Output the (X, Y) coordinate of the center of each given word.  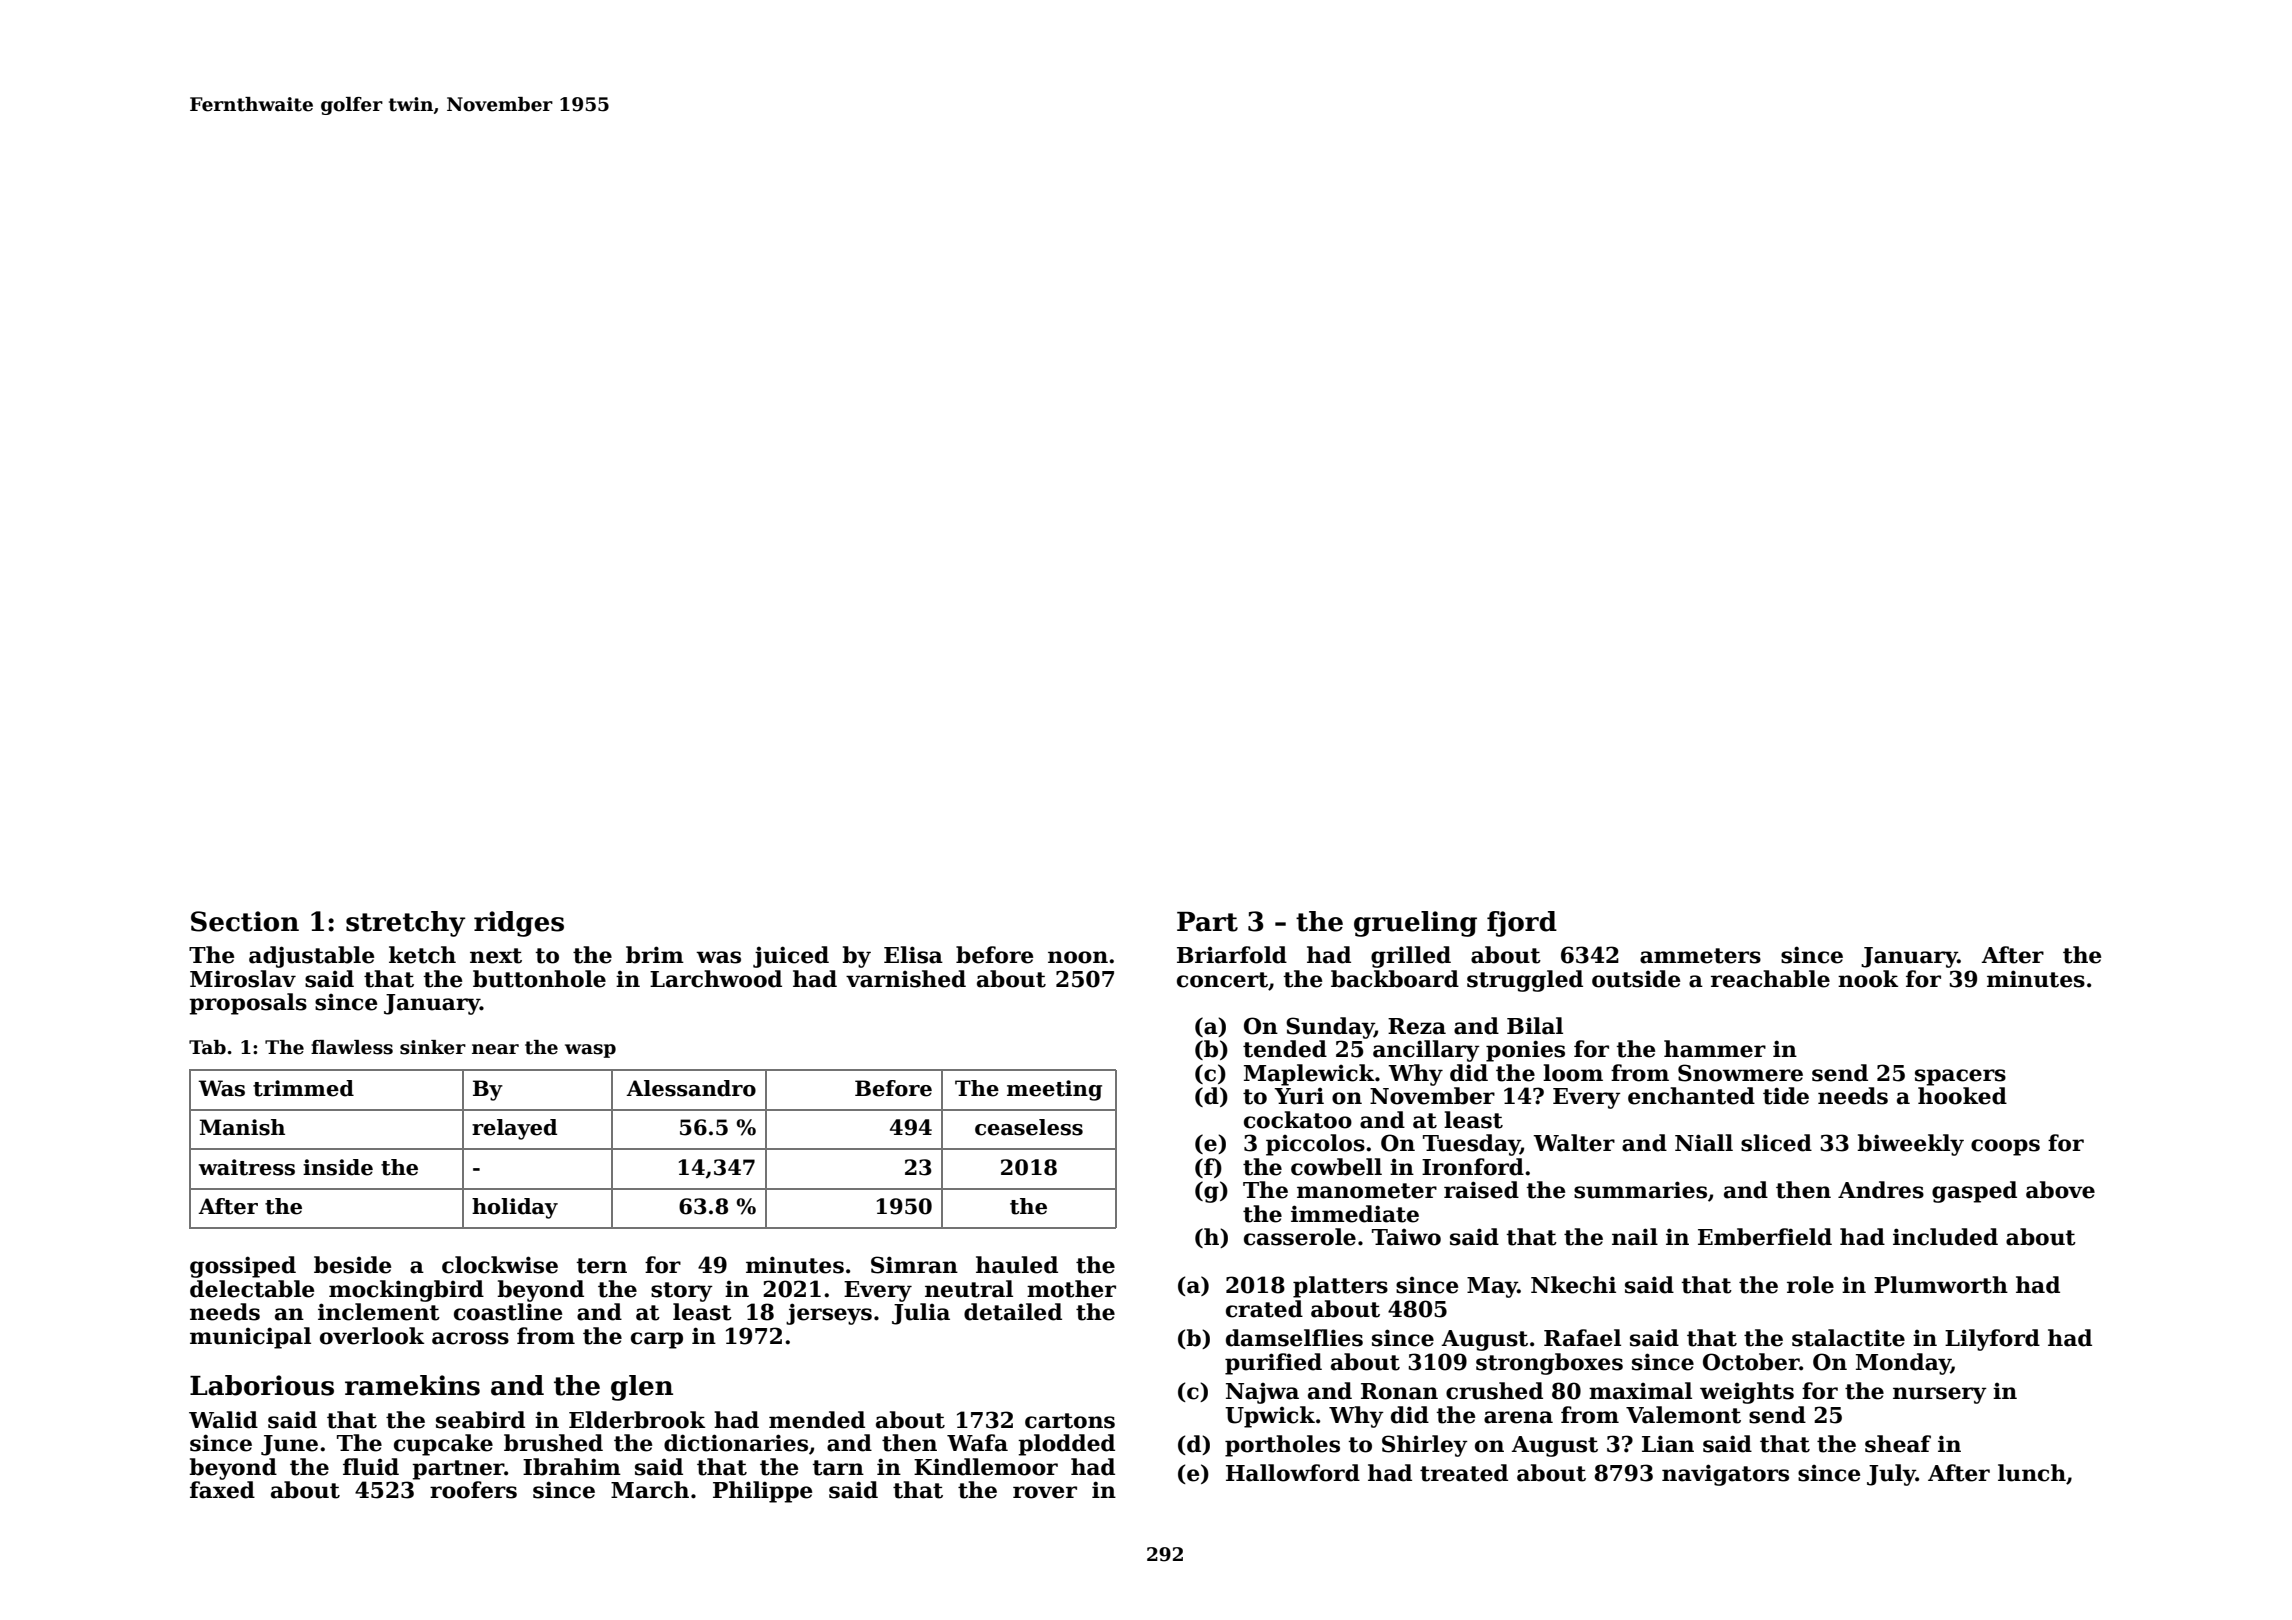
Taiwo (1406, 1237)
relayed (514, 1129)
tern (601, 1266)
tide (1786, 1096)
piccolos (1315, 1145)
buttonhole (539, 979)
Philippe (762, 1492)
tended (1285, 1049)
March (650, 1490)
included (1945, 1237)
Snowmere (1740, 1073)
